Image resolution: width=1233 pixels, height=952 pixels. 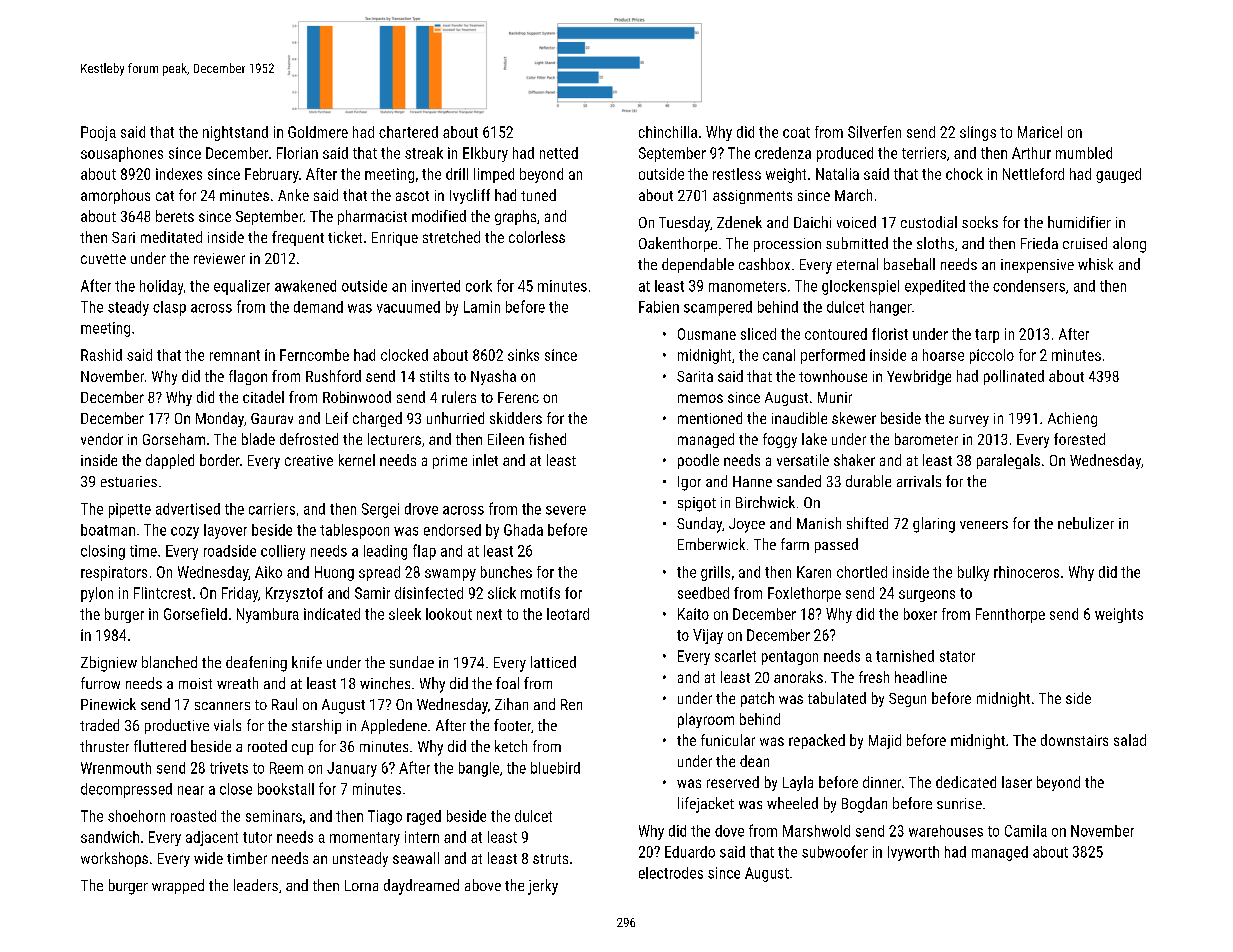 I want to click on Flintcrest, so click(x=162, y=593).
